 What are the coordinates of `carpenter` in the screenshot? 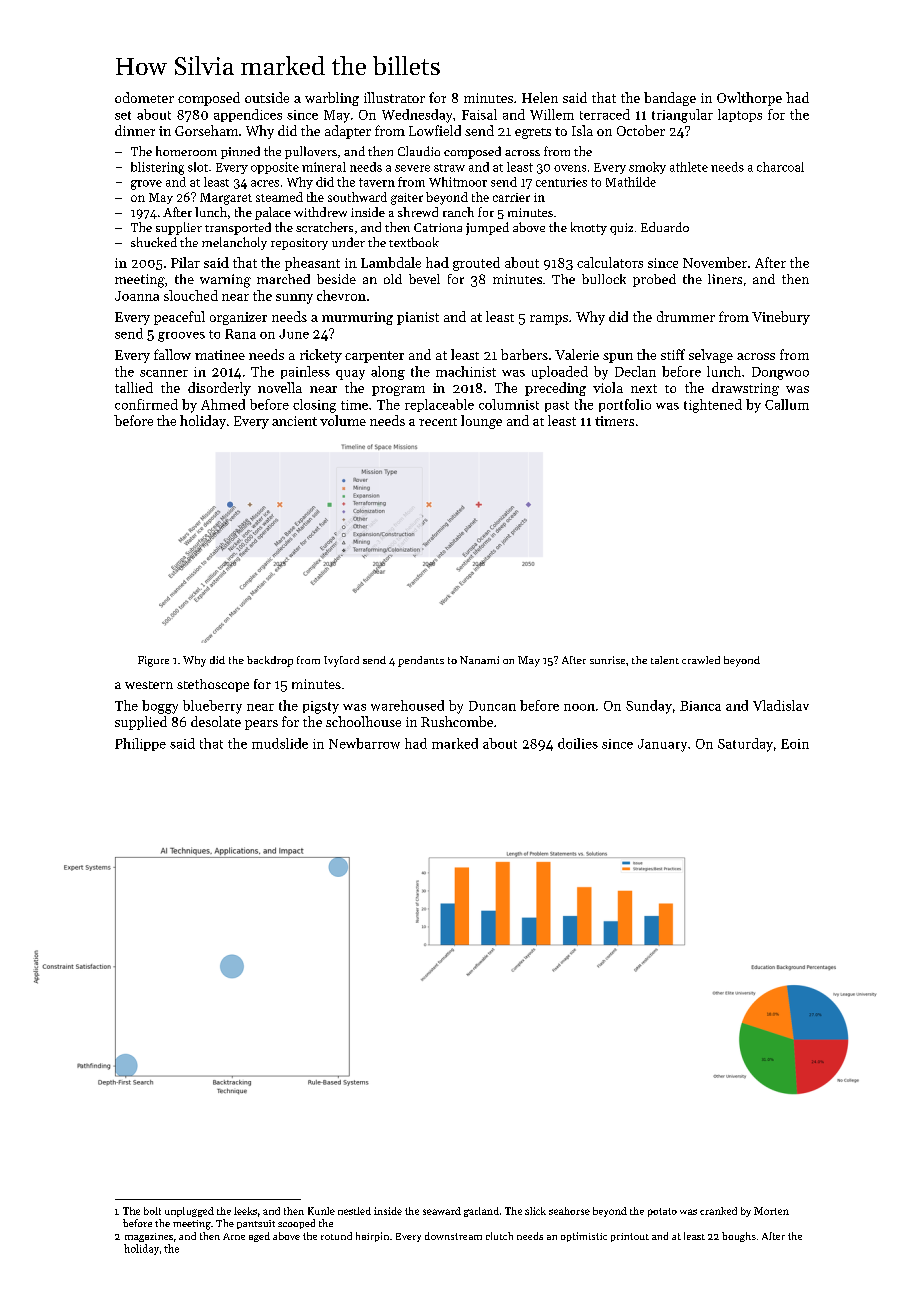 It's located at (374, 357).
